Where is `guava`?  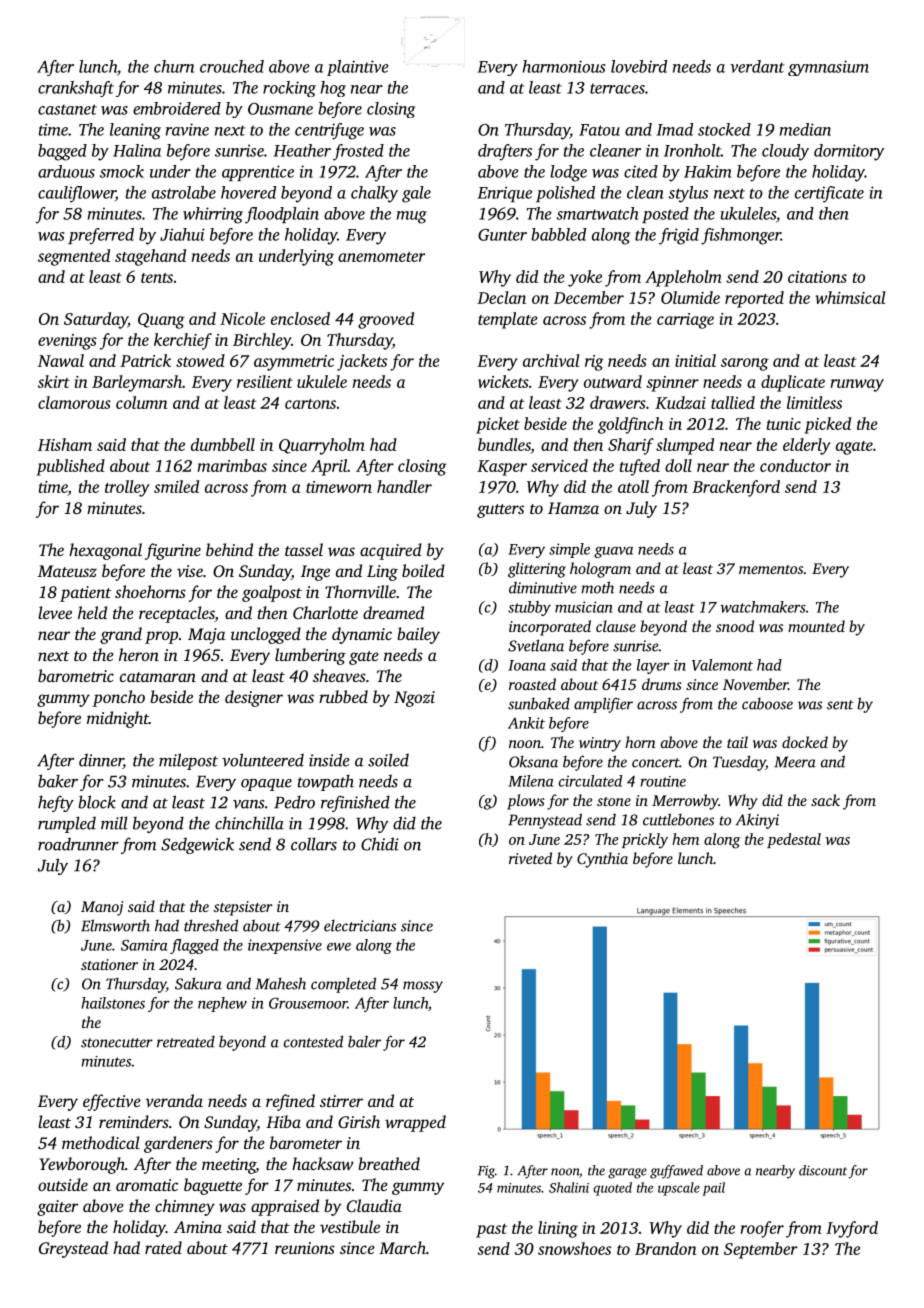 guava is located at coordinates (613, 552).
